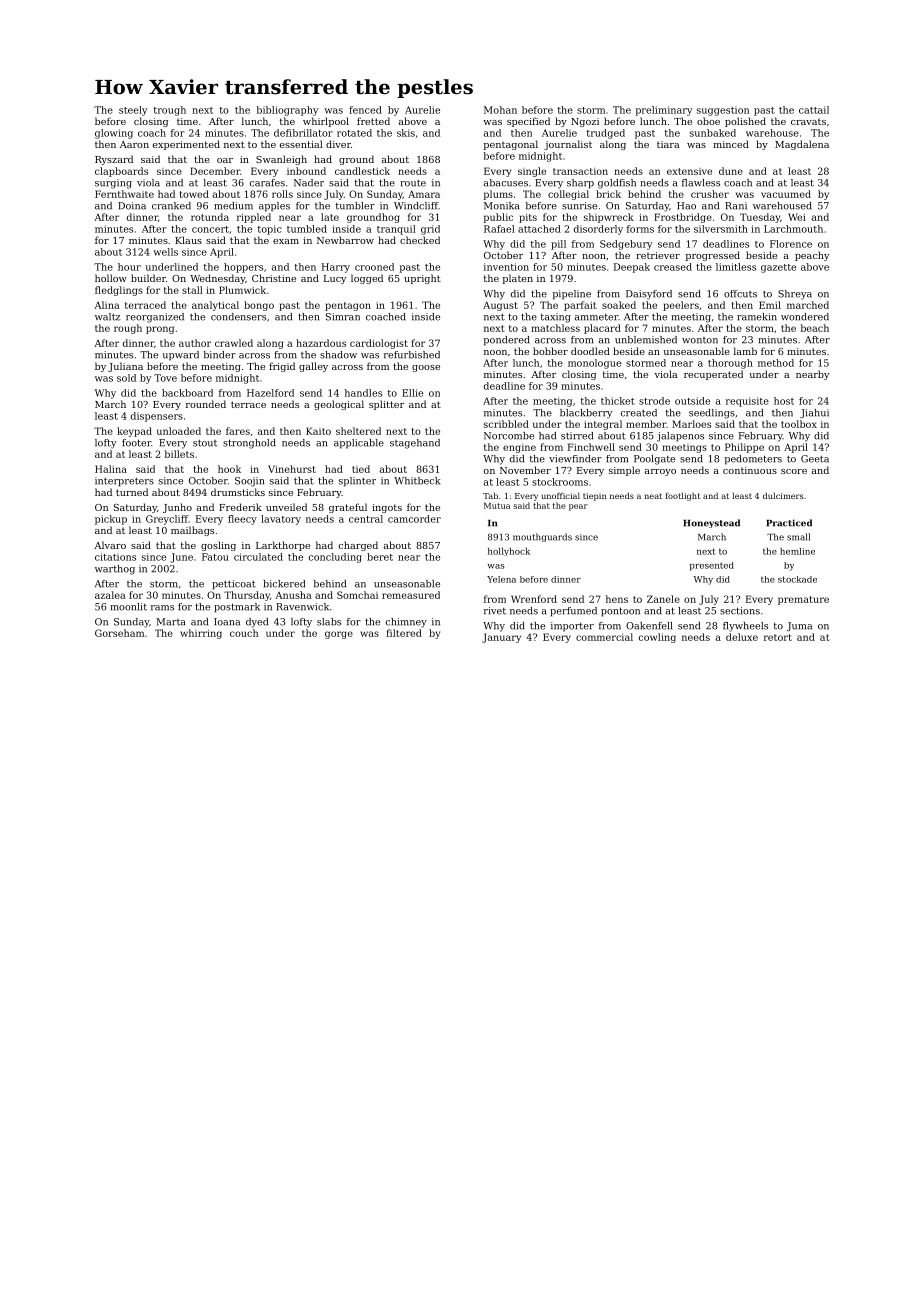 This screenshot has height=1308, width=924. What do you see at coordinates (604, 637) in the screenshot?
I see `commercial` at bounding box center [604, 637].
